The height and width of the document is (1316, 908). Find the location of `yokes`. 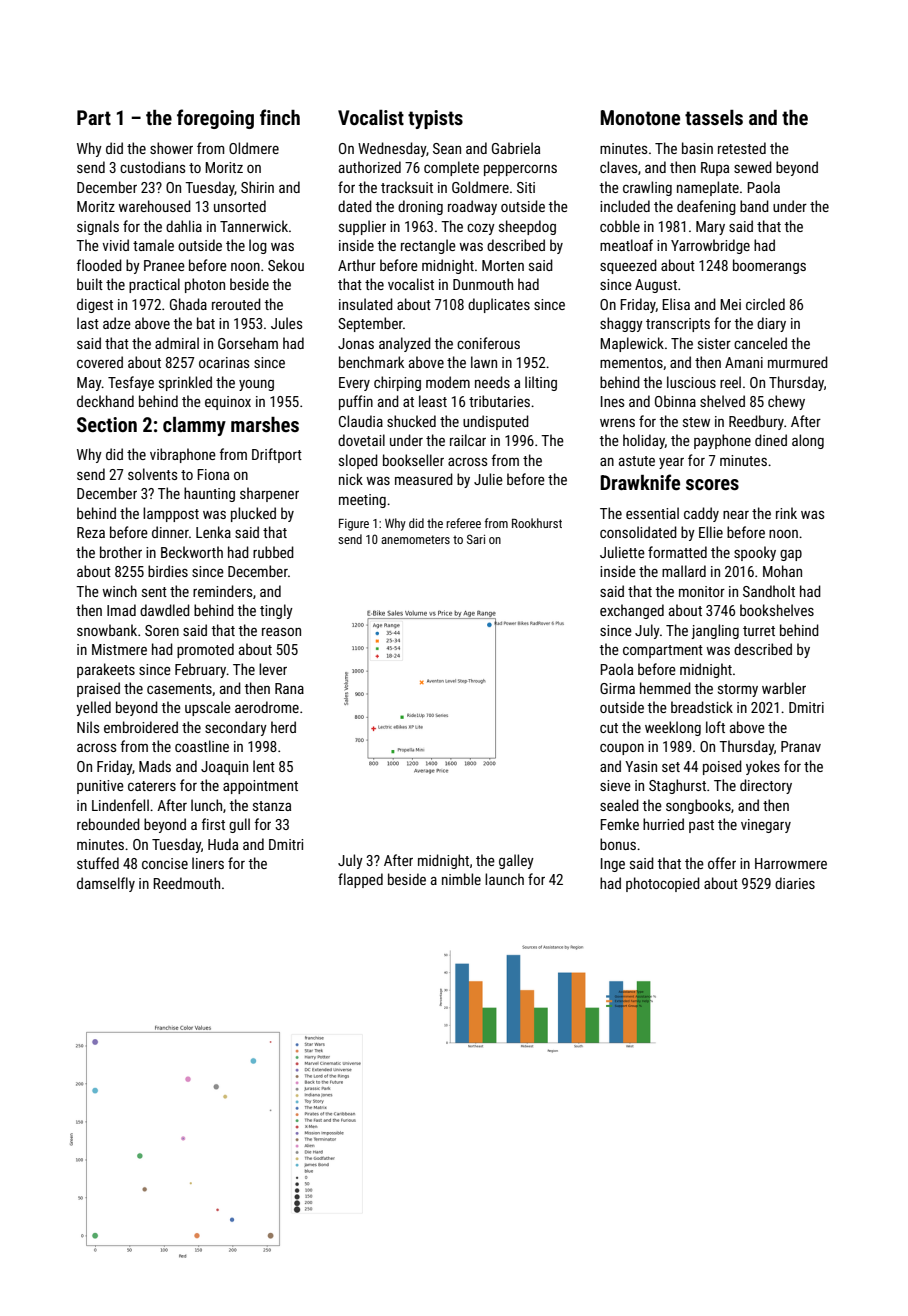

yokes is located at coordinates (763, 767).
